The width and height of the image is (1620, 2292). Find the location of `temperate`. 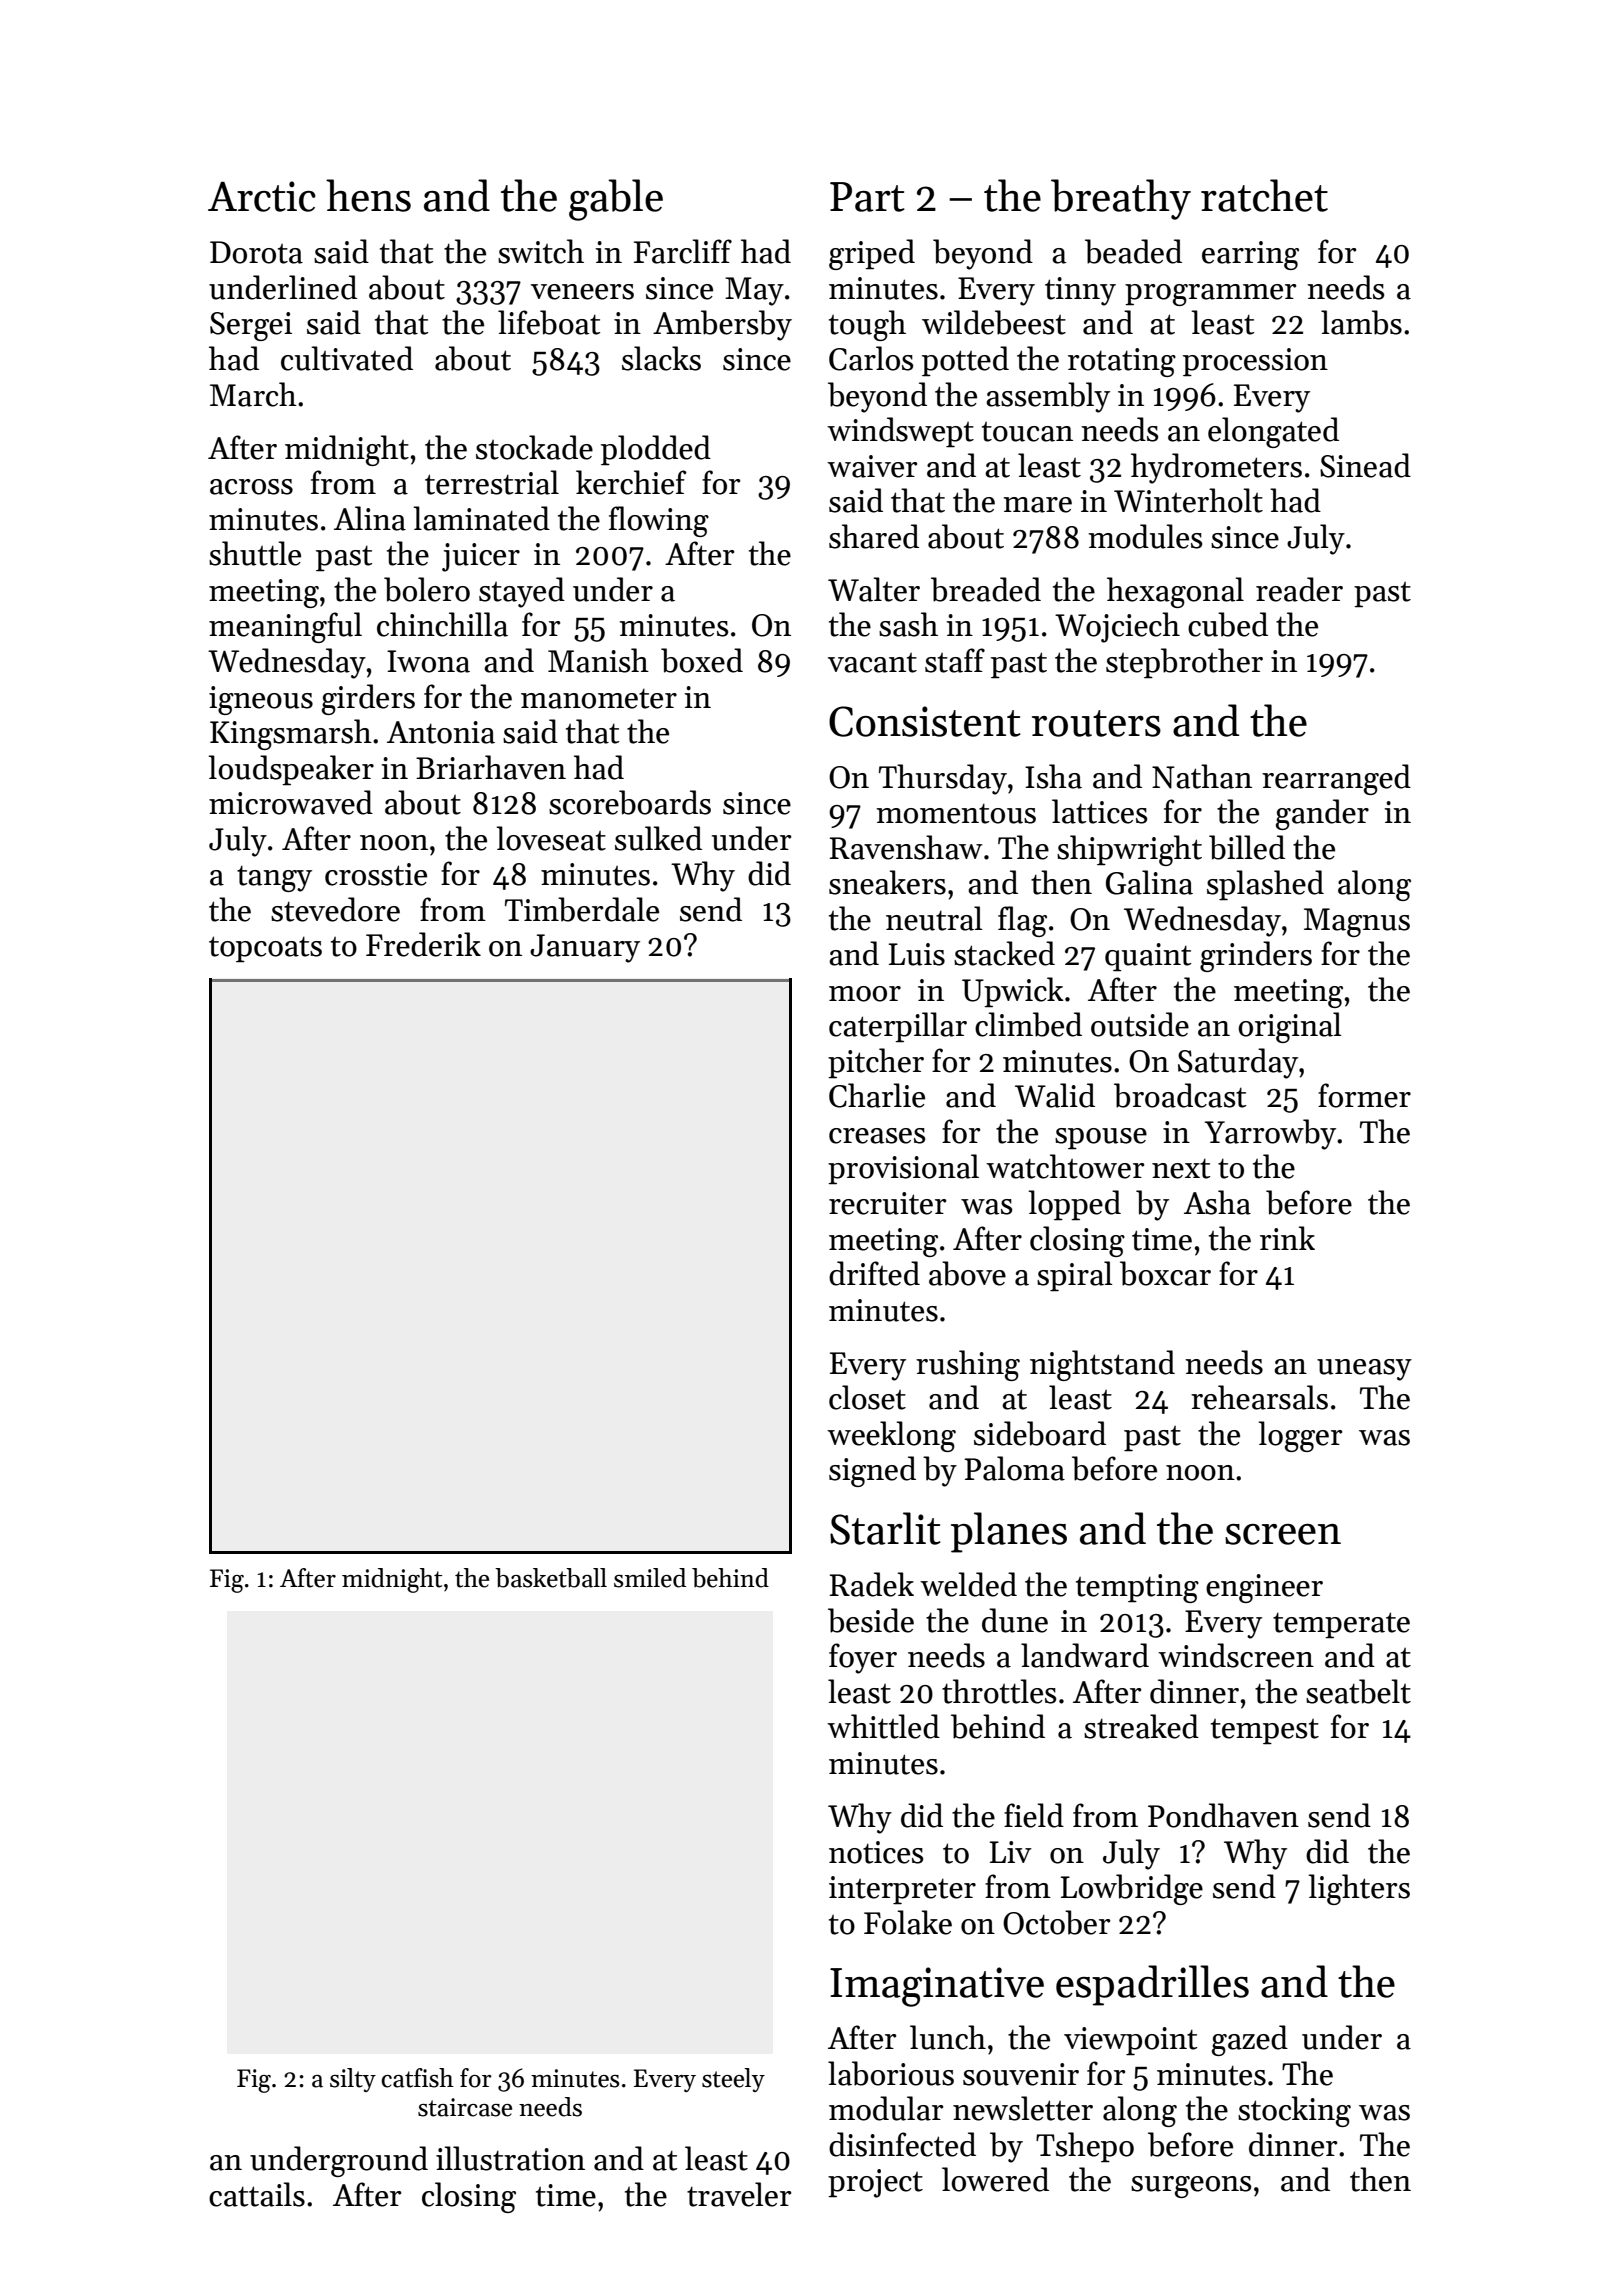

temperate is located at coordinates (1341, 1625).
